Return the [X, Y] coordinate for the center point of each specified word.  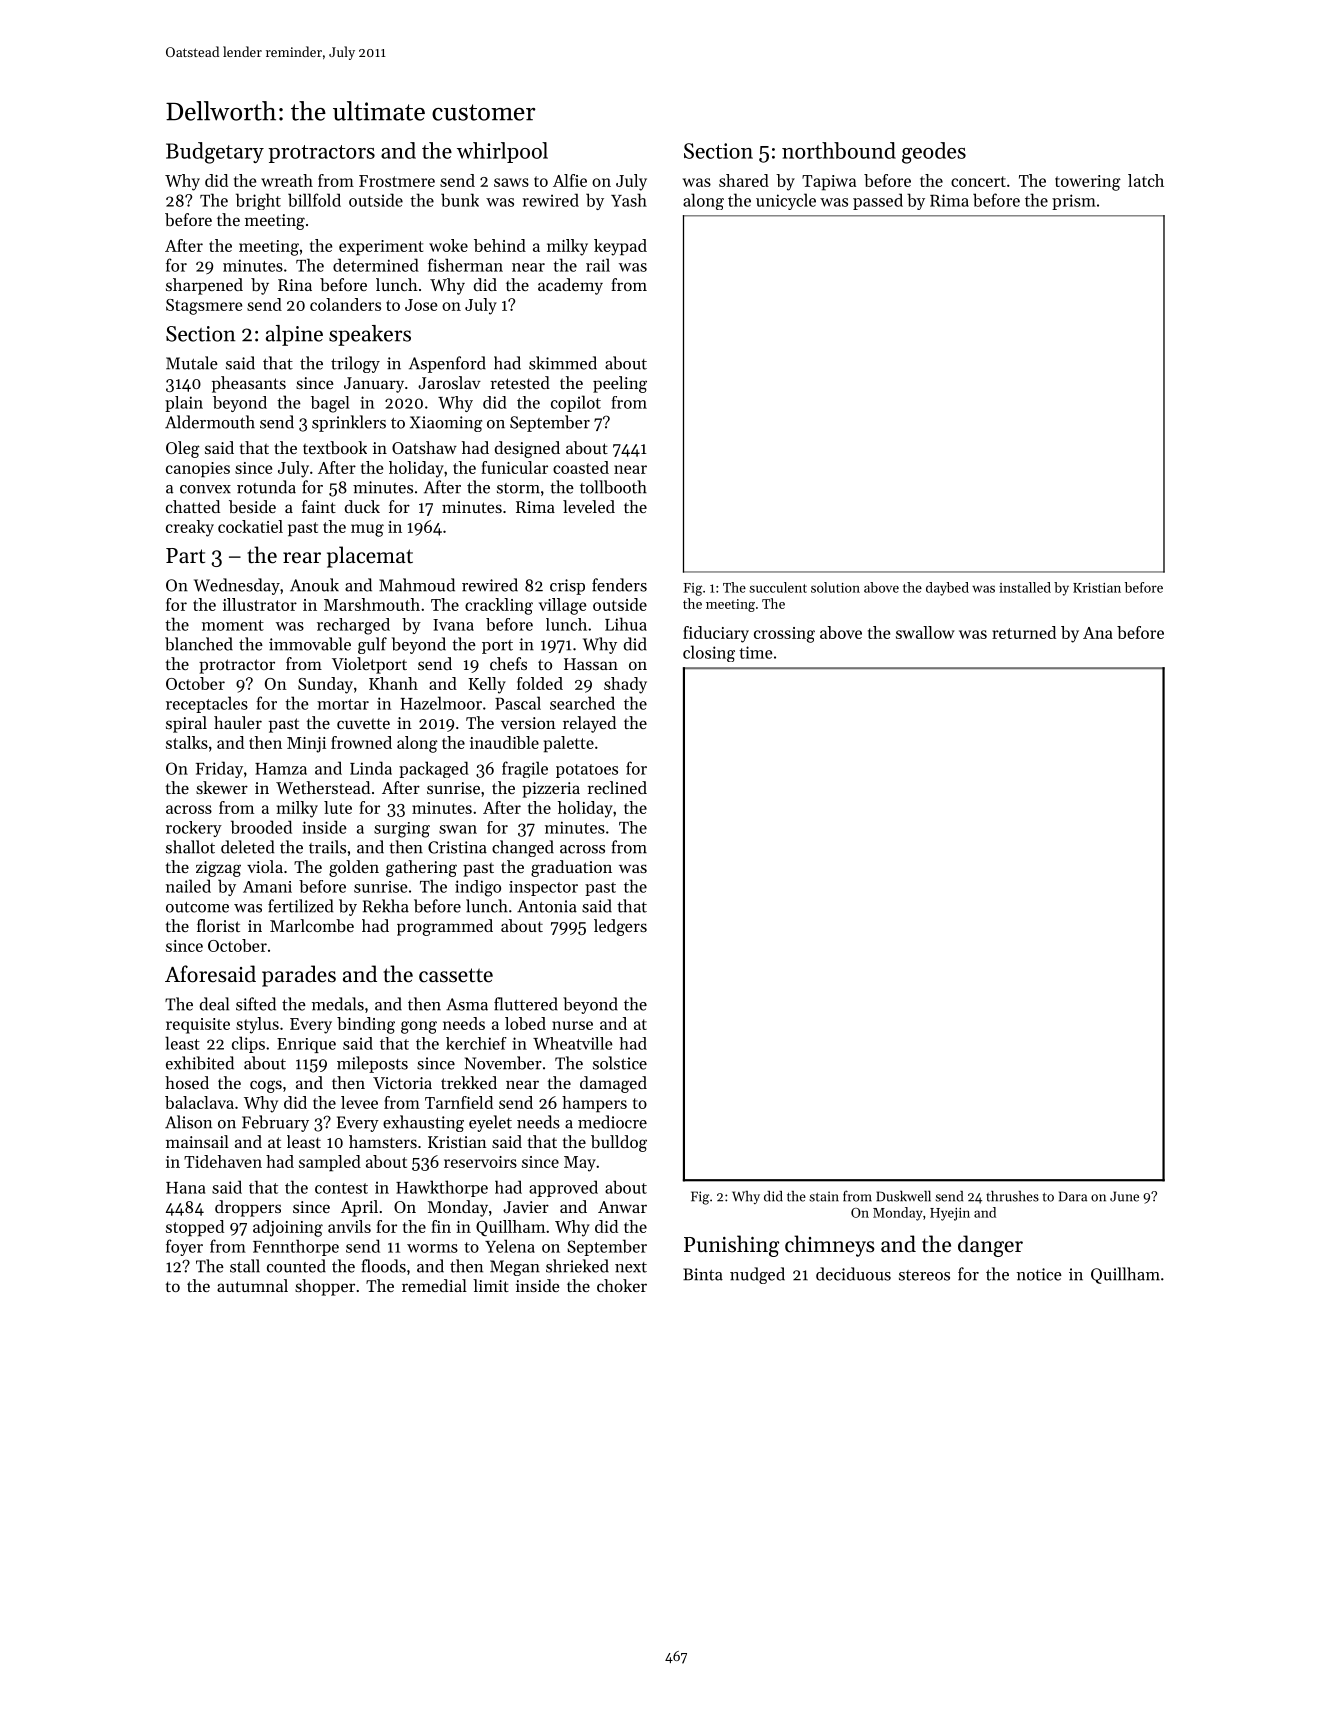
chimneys [830, 1246]
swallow [925, 632]
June [1124, 1196]
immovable [310, 644]
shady [625, 685]
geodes [934, 153]
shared [744, 180]
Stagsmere [204, 307]
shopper [325, 1287]
